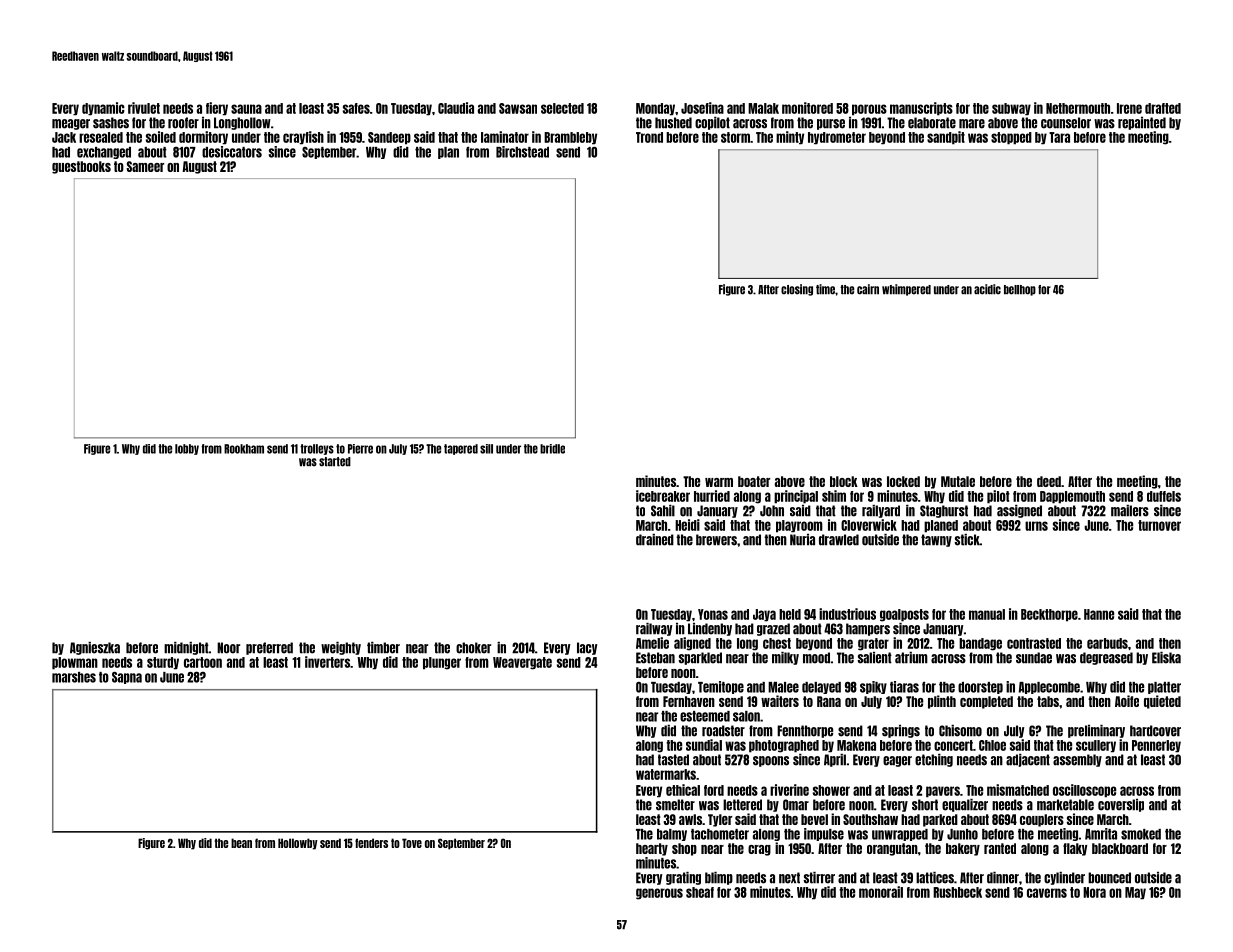 The height and width of the screenshot is (952, 1233). I want to click on whimpered, so click(906, 290).
